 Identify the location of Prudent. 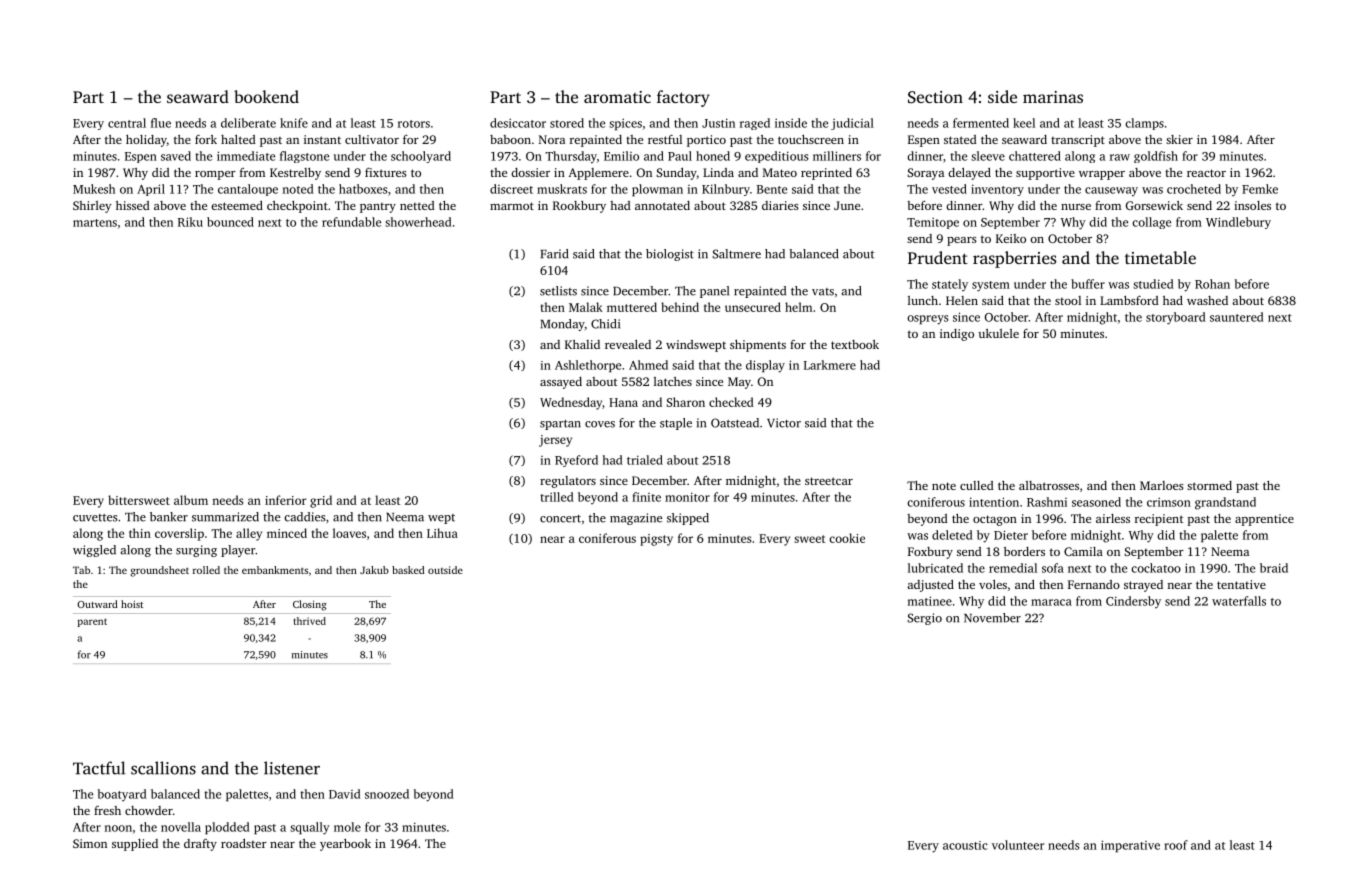
(938, 257).
